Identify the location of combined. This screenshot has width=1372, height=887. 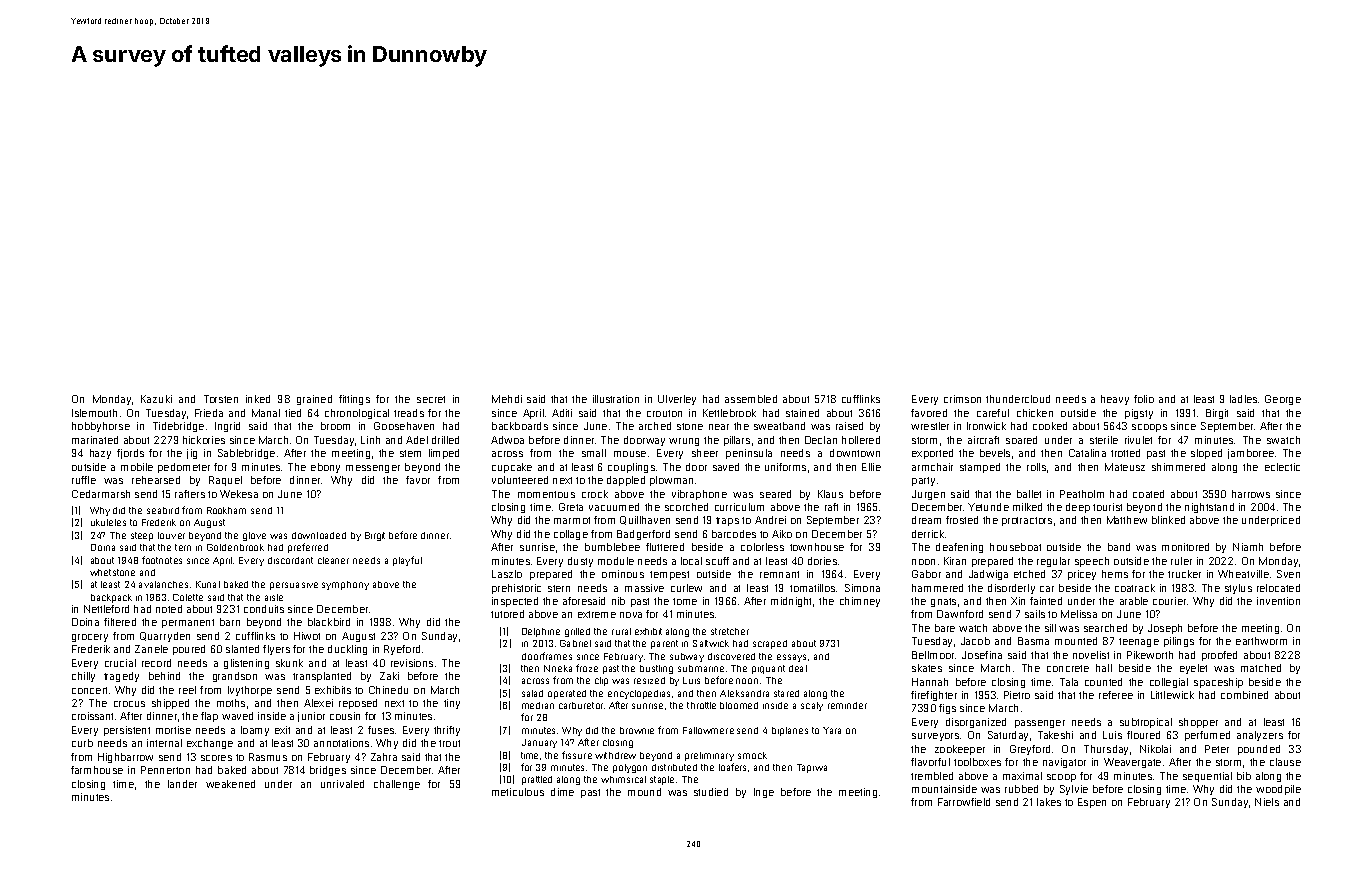
(1244, 695).
